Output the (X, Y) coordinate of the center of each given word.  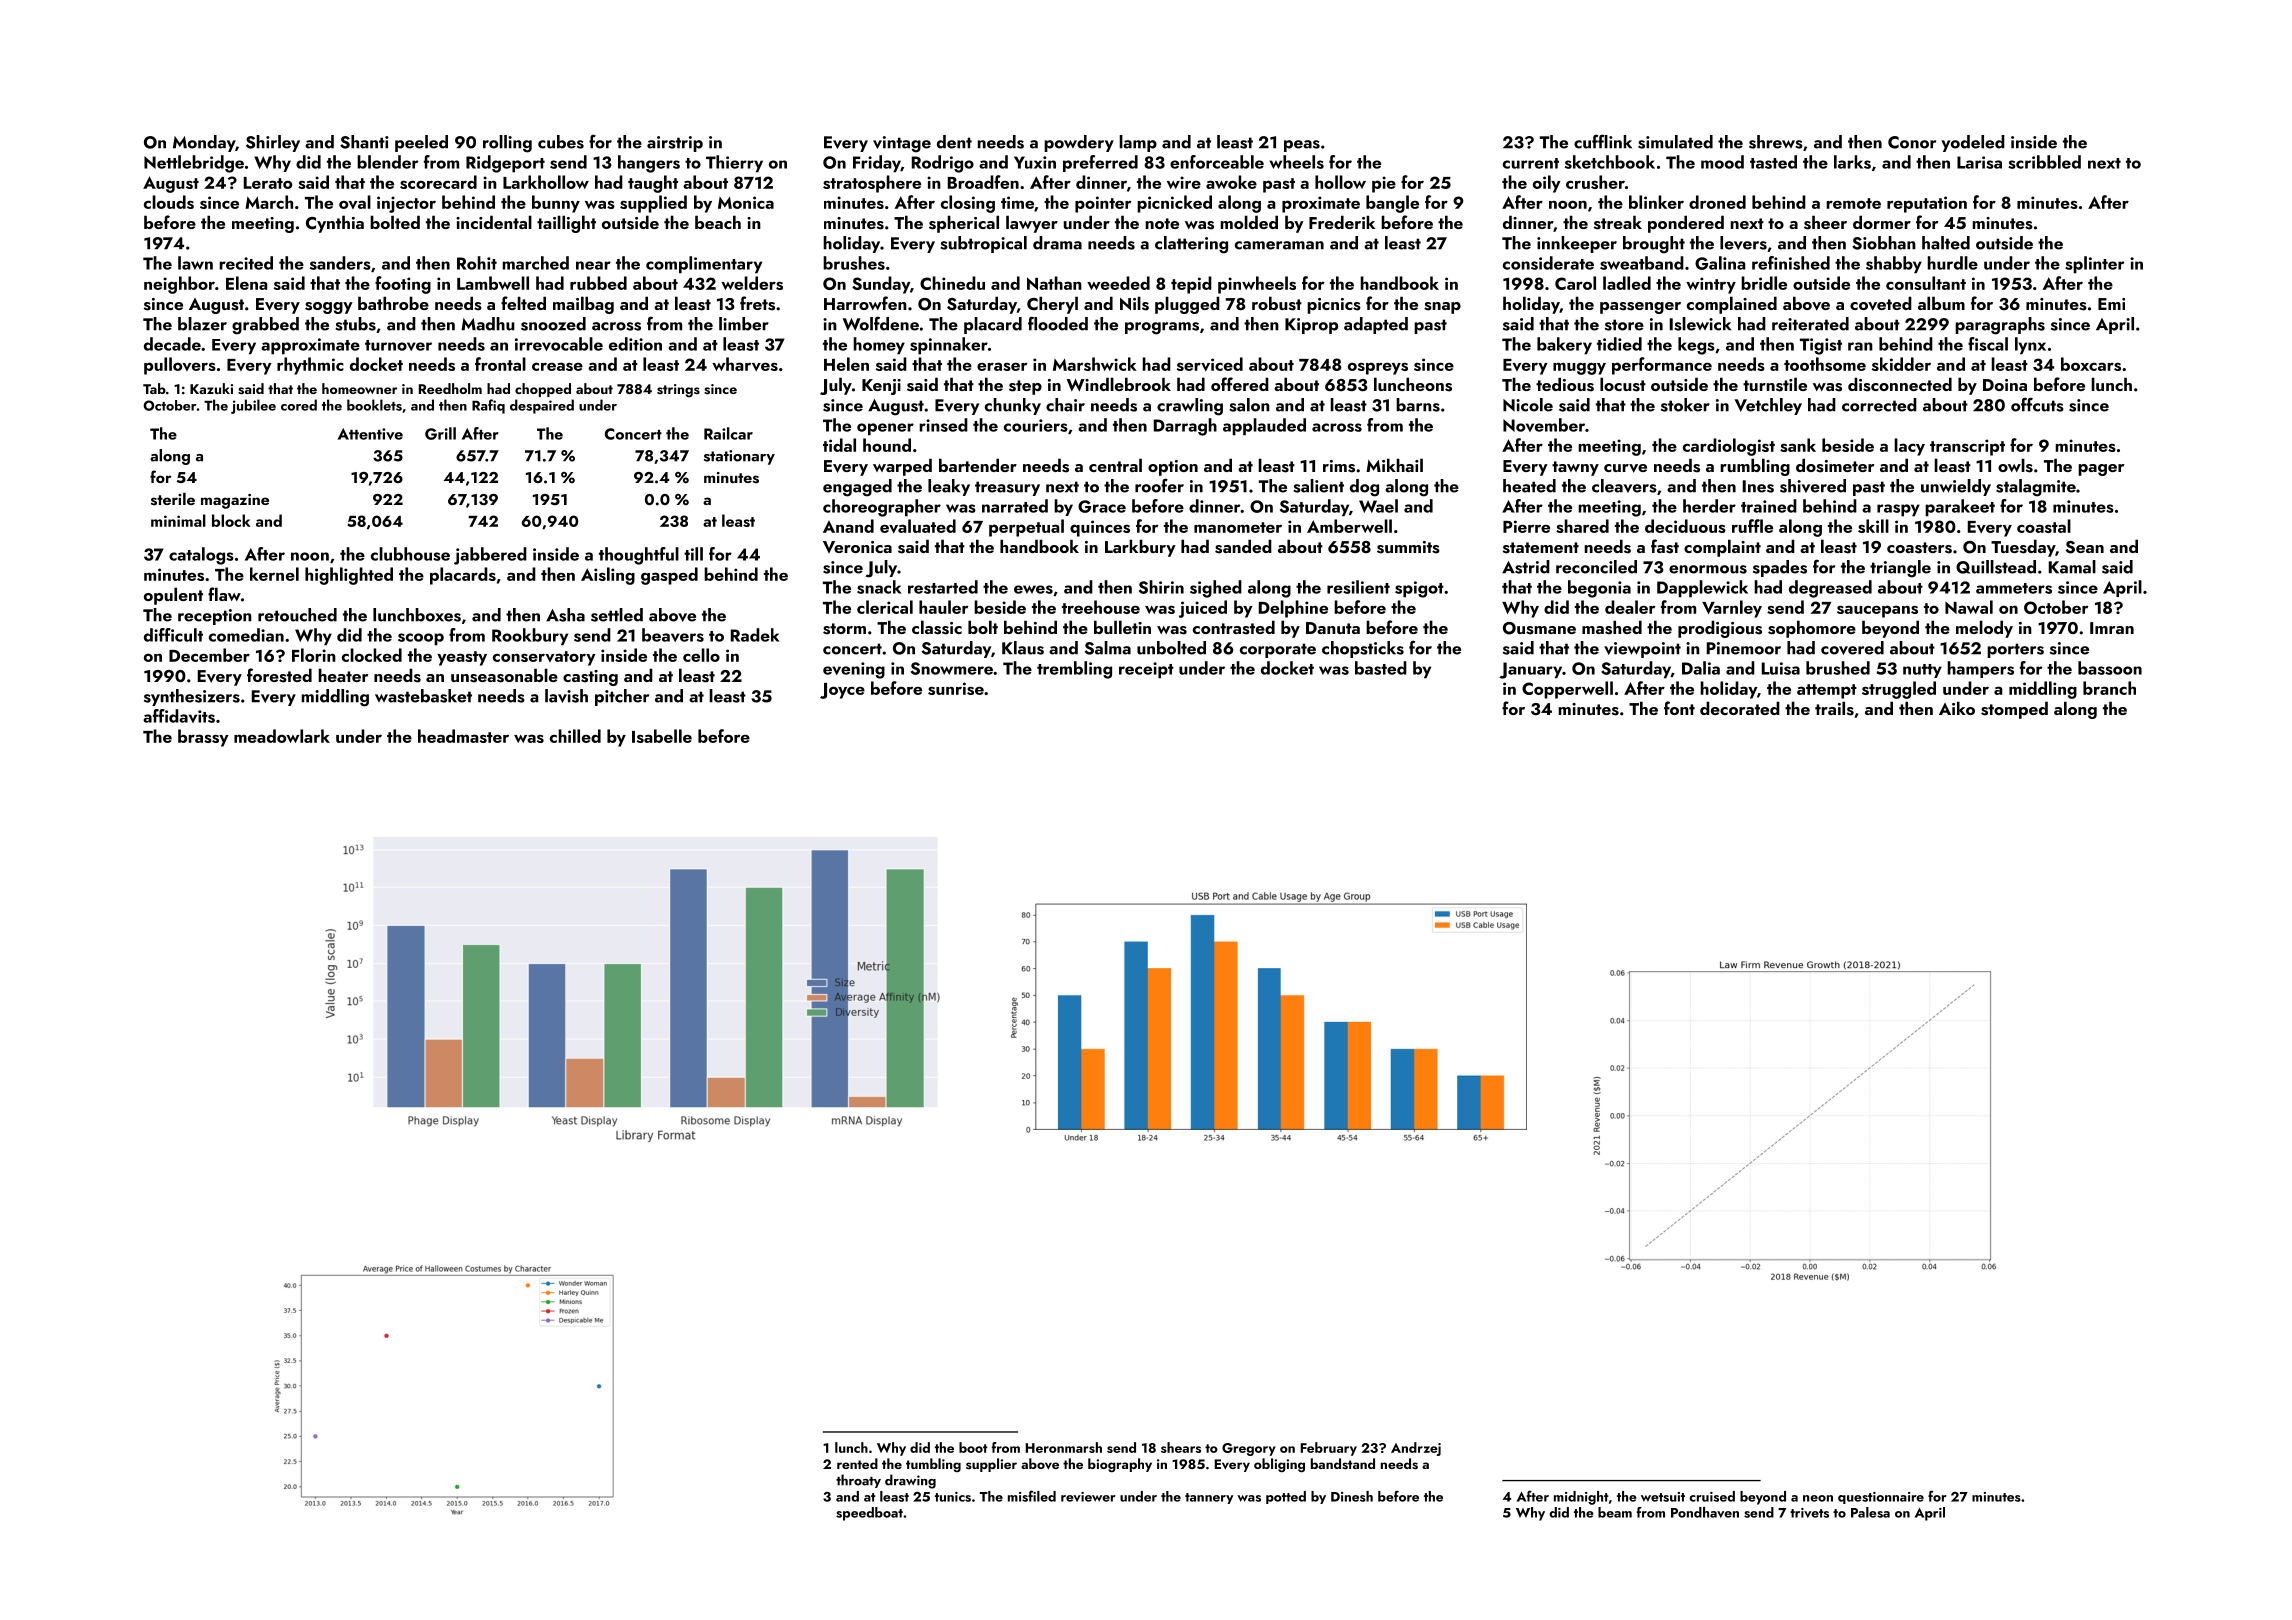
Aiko (1957, 708)
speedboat (869, 1514)
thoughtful (639, 556)
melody (1984, 629)
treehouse (1101, 607)
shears (1181, 1447)
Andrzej (1416, 1449)
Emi (2111, 304)
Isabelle (662, 736)
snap (1442, 308)
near (593, 265)
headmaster (463, 736)
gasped (669, 576)
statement (1541, 548)
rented (857, 1463)
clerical (885, 607)
